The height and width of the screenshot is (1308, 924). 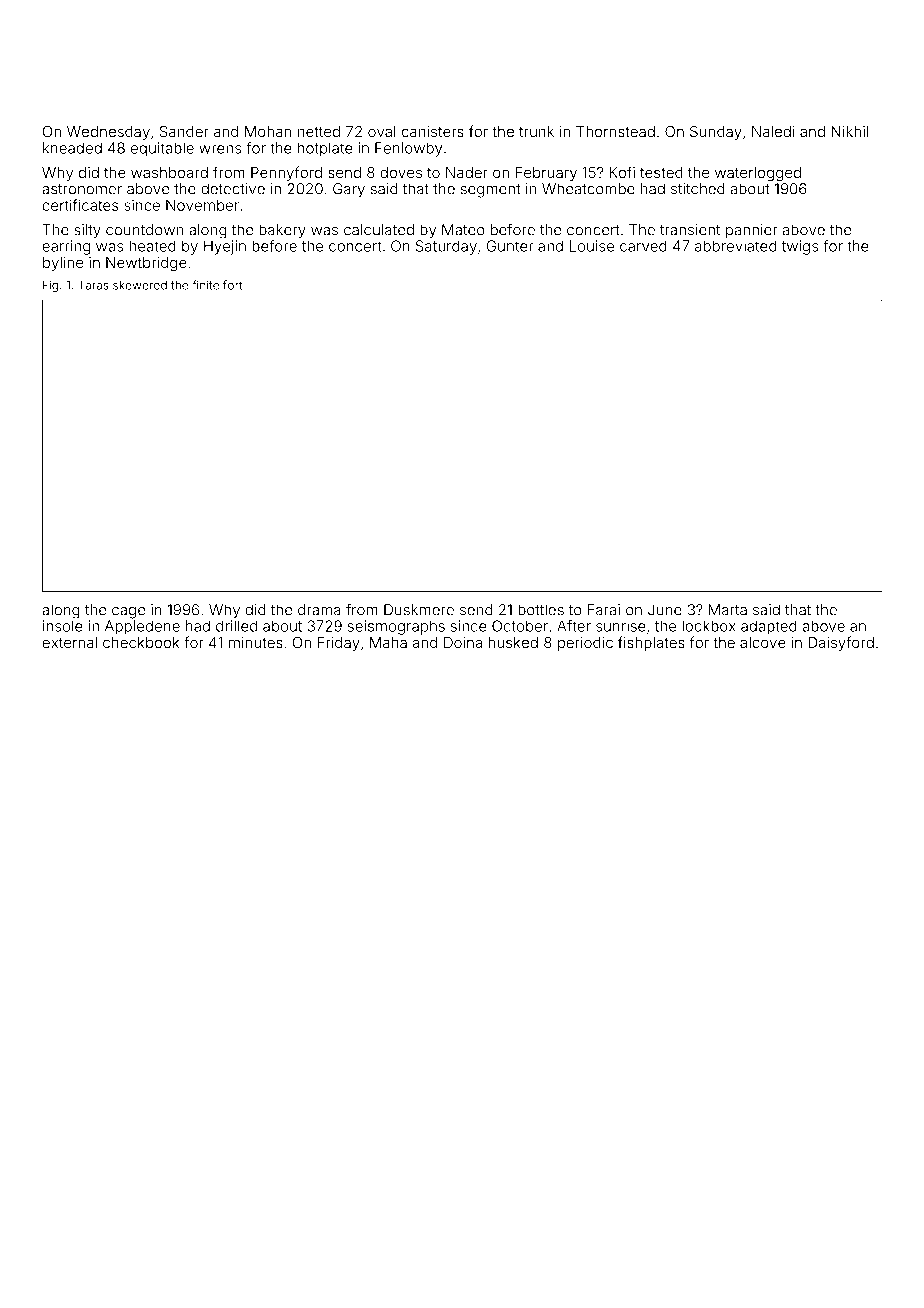 I want to click on Taras, so click(x=93, y=285).
